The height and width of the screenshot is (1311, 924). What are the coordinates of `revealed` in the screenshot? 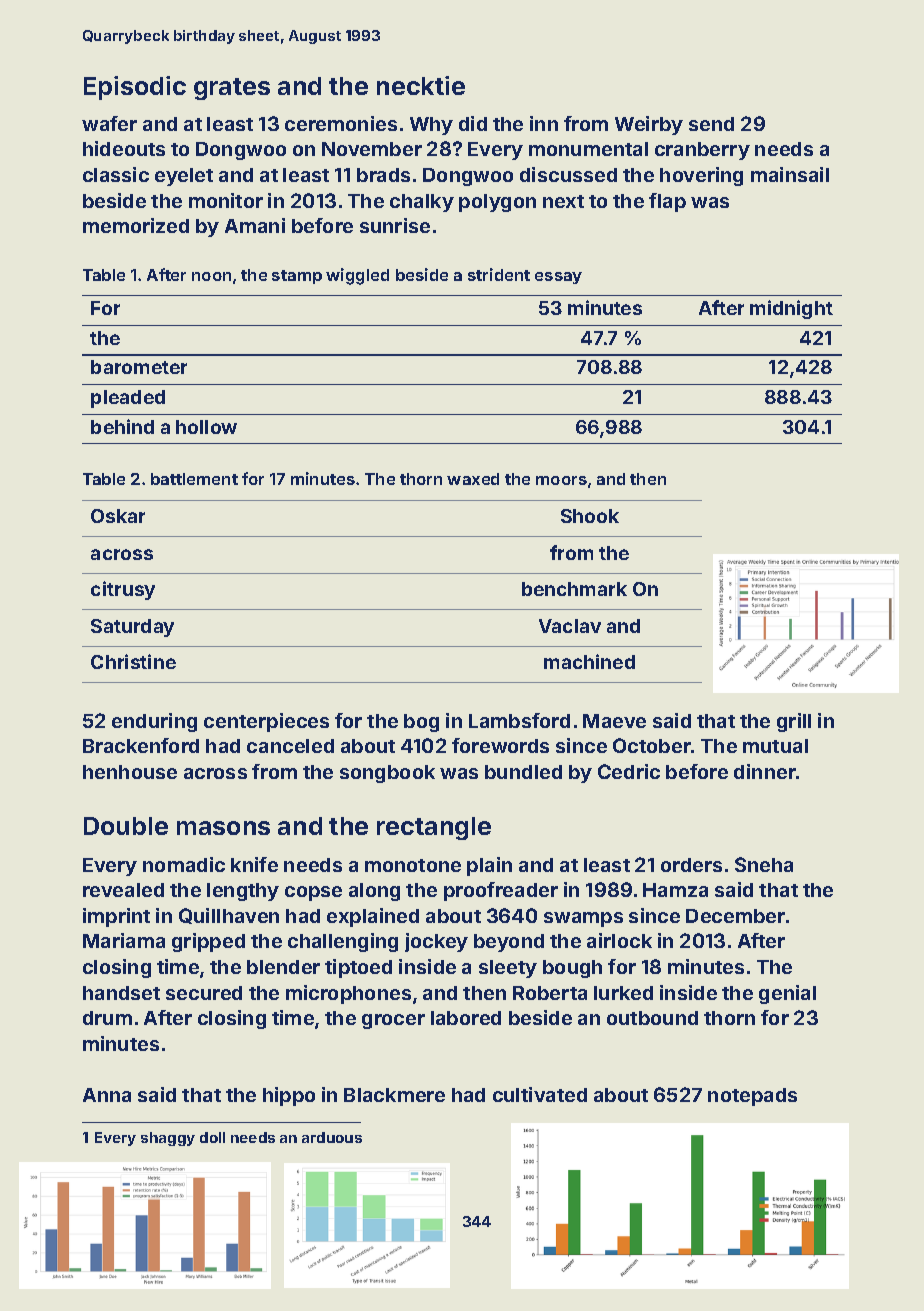 It's located at (123, 890).
